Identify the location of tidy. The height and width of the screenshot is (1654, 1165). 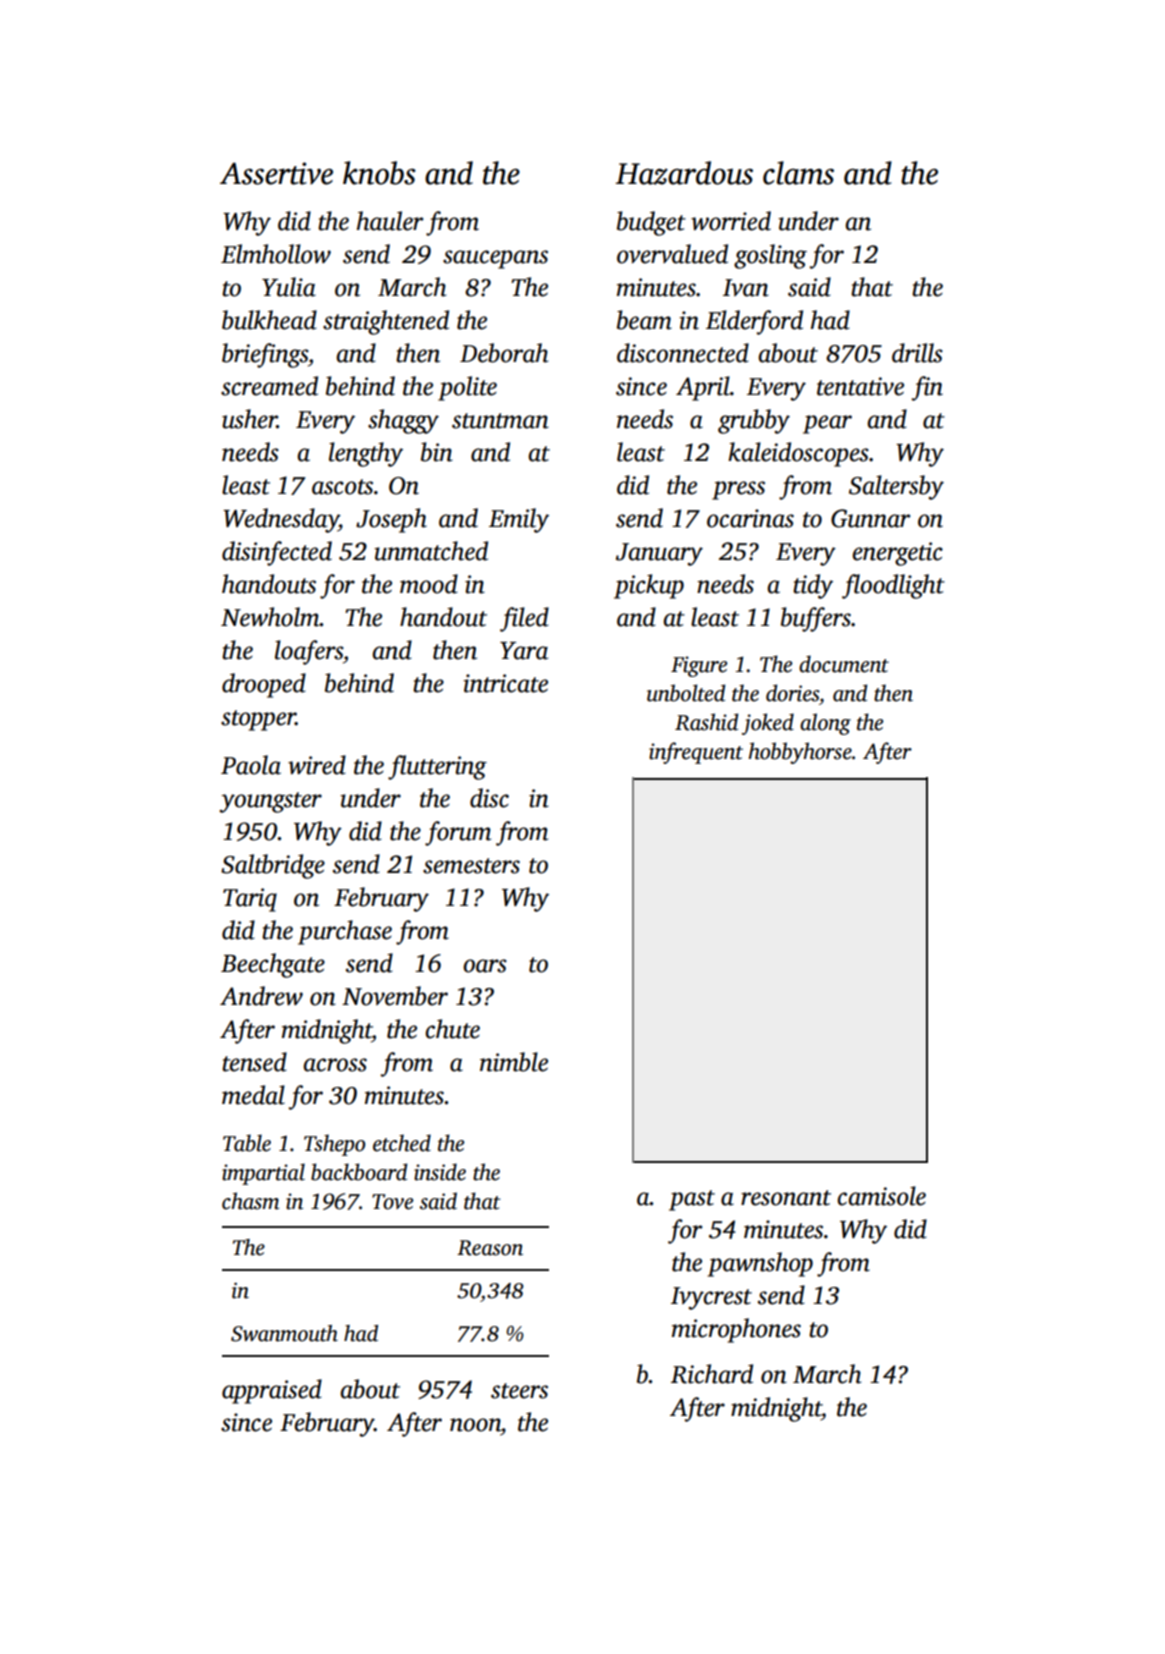
(813, 586).
